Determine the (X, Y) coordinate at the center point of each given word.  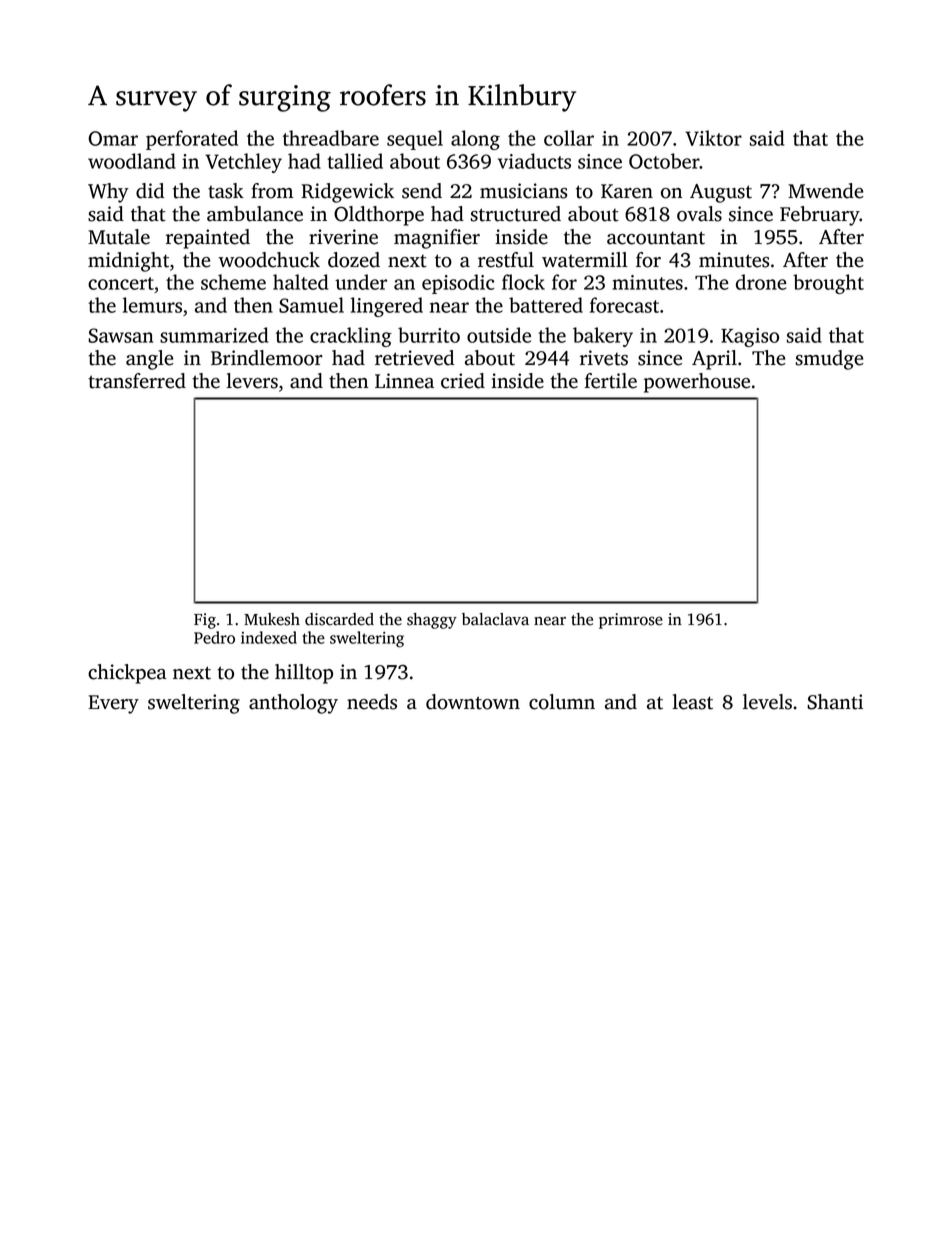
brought (828, 284)
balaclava (495, 619)
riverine (343, 237)
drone (761, 282)
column (562, 702)
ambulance (255, 214)
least (692, 702)
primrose (631, 621)
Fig (205, 621)
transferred (137, 381)
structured (516, 214)
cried (463, 381)
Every (113, 704)
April (714, 360)
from (272, 191)
